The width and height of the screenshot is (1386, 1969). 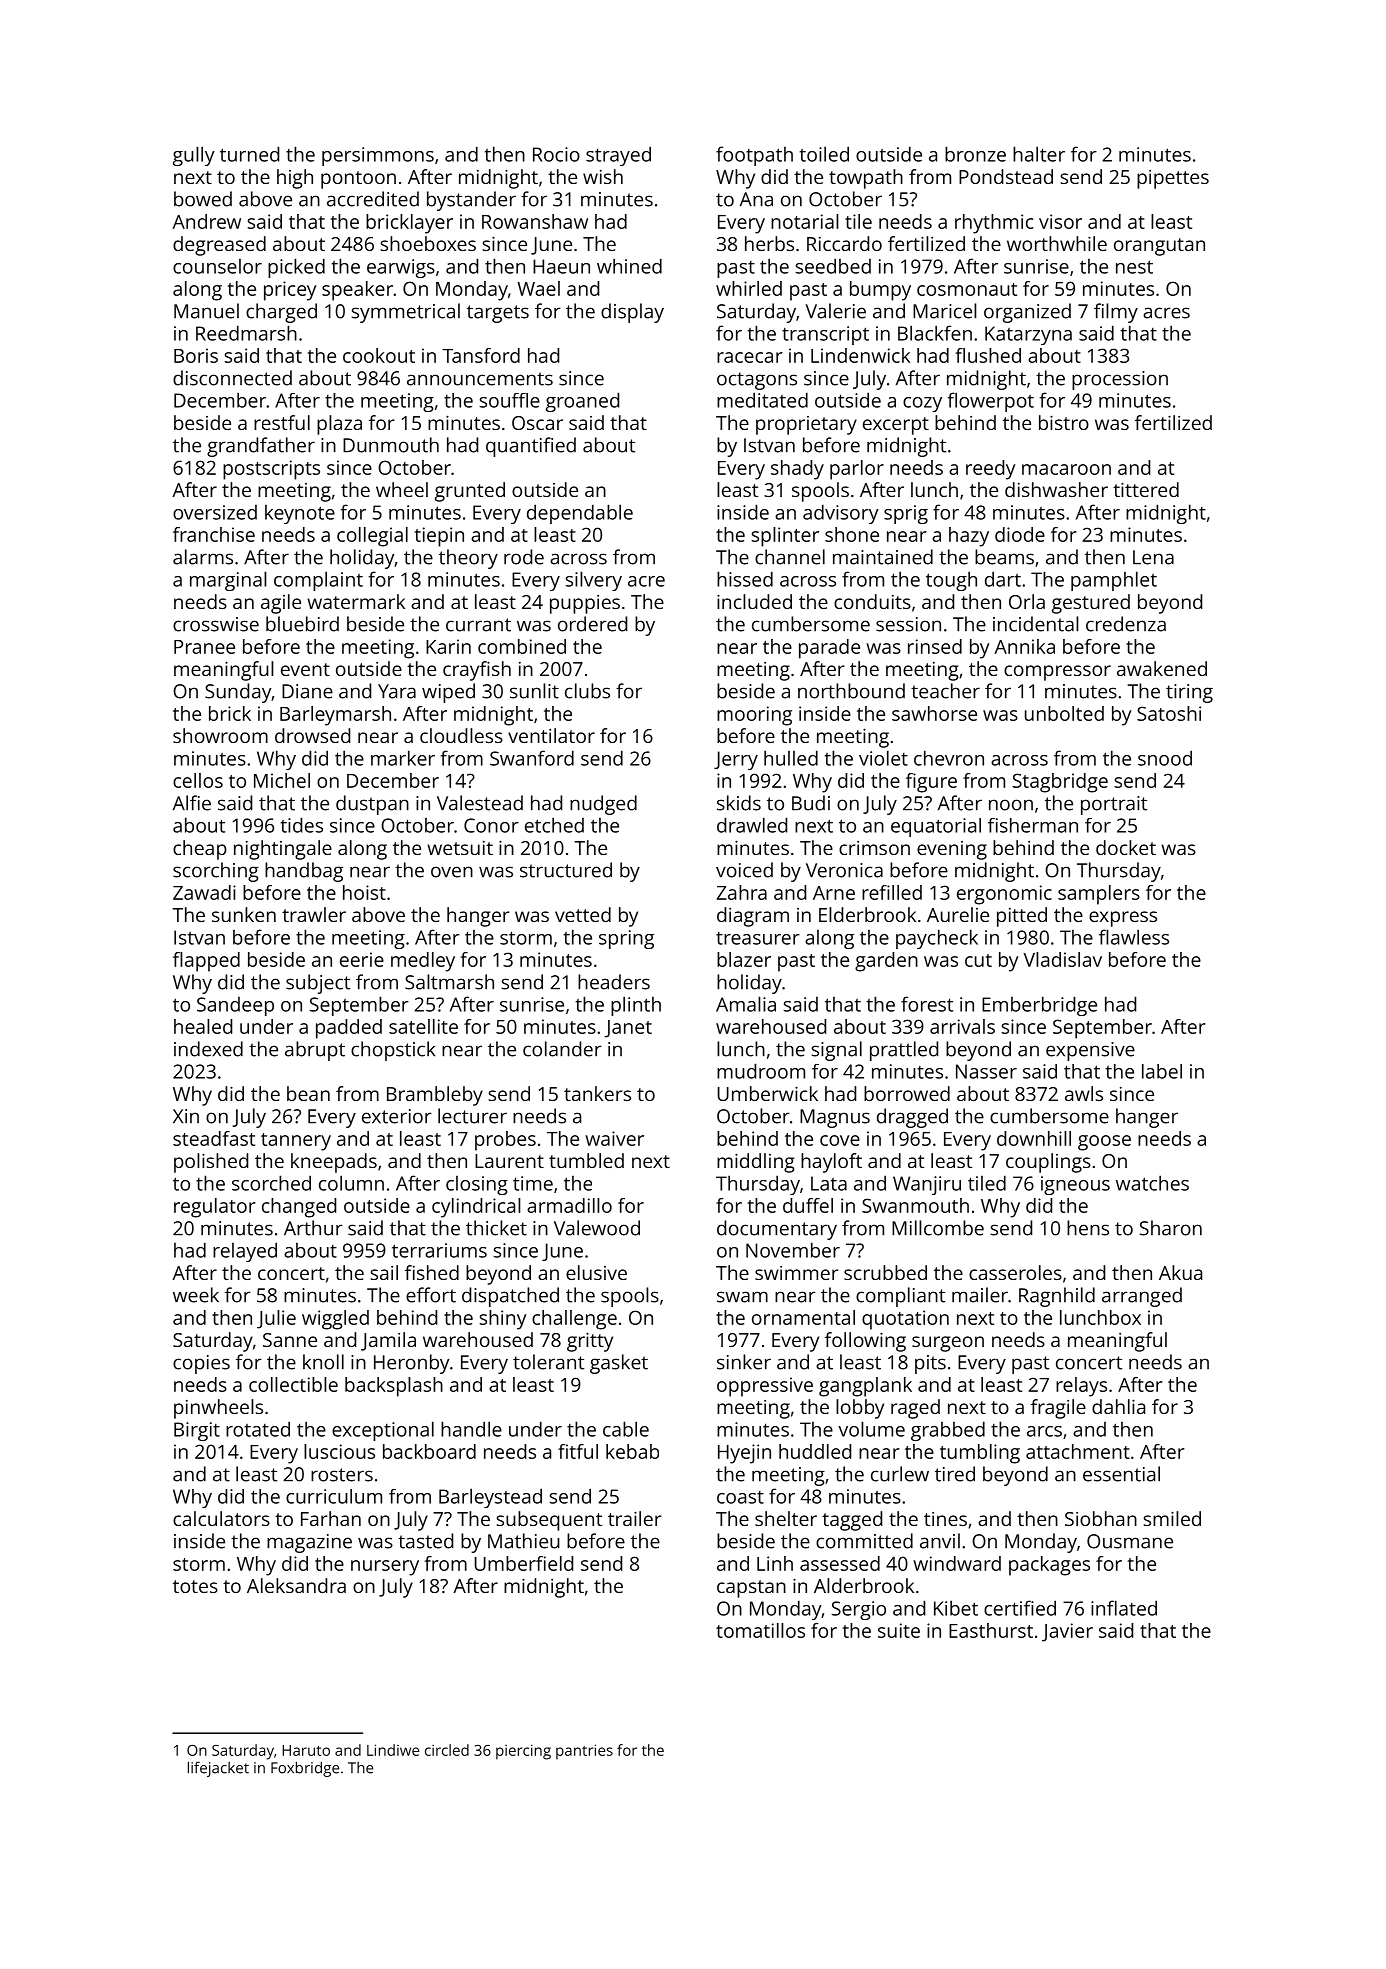 I want to click on tumbled, so click(x=586, y=1160).
